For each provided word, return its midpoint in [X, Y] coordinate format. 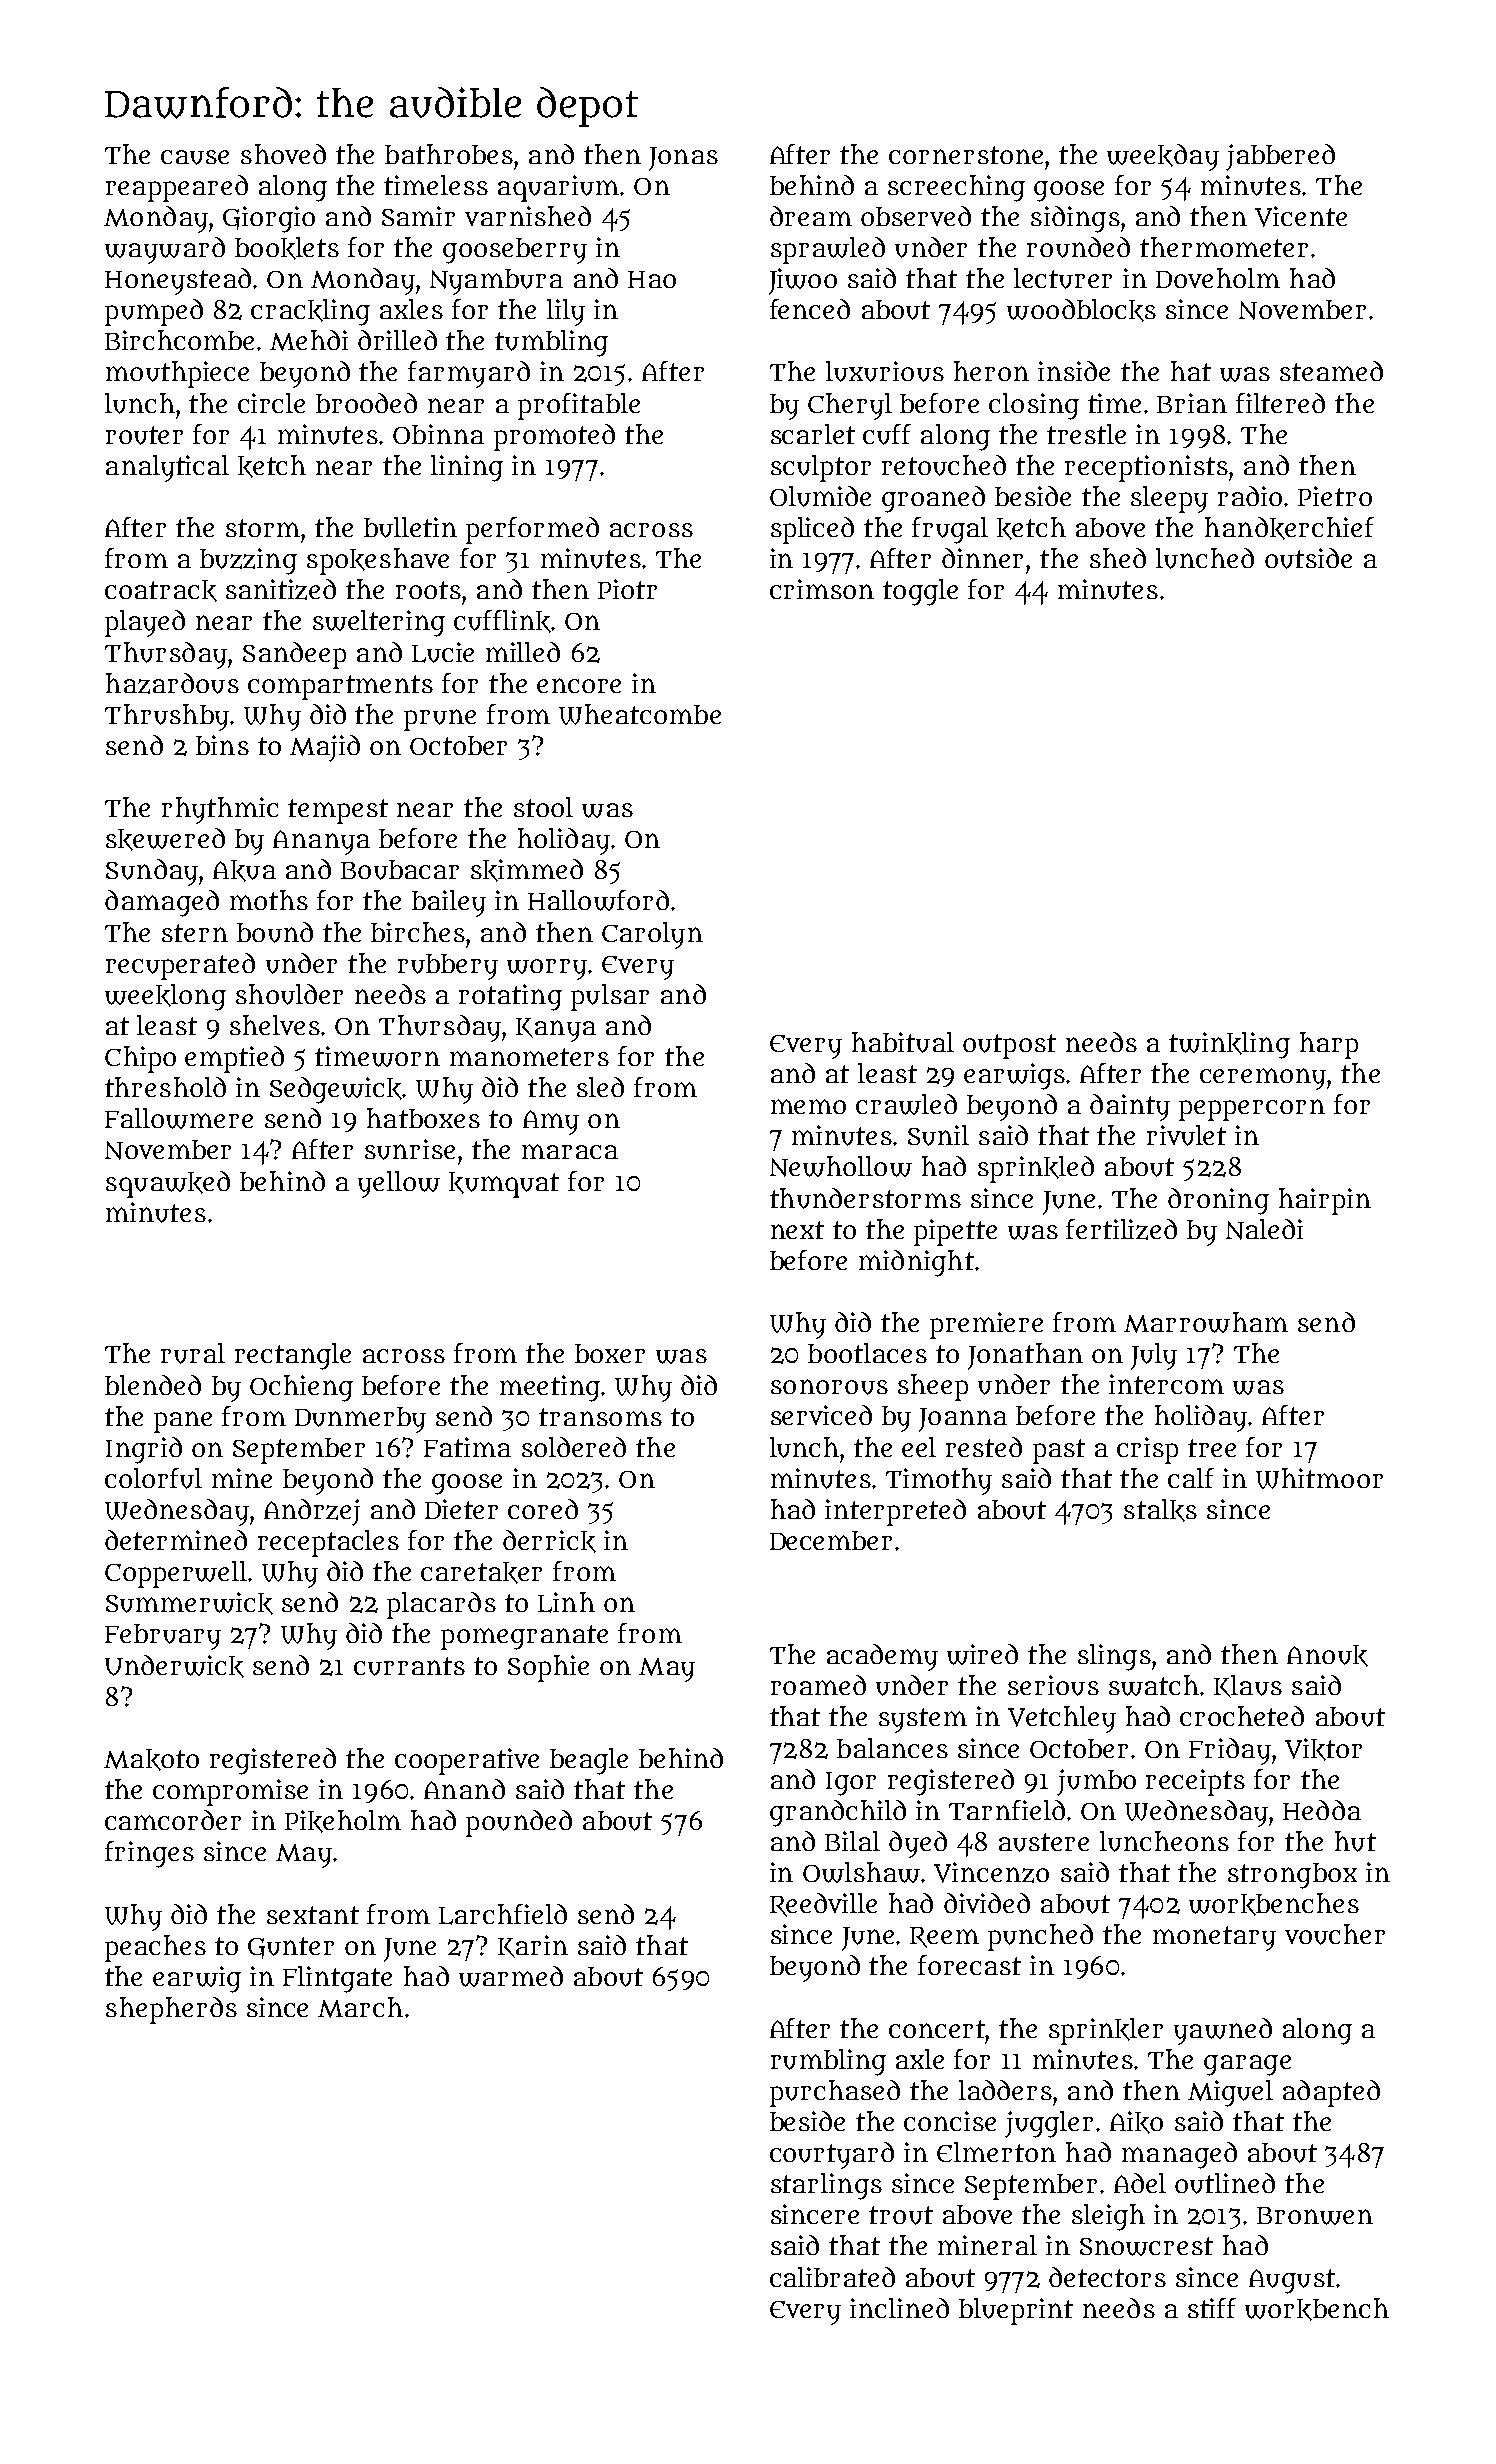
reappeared [177, 188]
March [360, 2007]
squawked [168, 1184]
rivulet [1186, 1135]
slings [1114, 1657]
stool [543, 807]
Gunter [291, 1948]
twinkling [1229, 1045]
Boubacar [400, 870]
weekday [1163, 157]
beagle [589, 1761]
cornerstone [966, 155]
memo [808, 1106]
